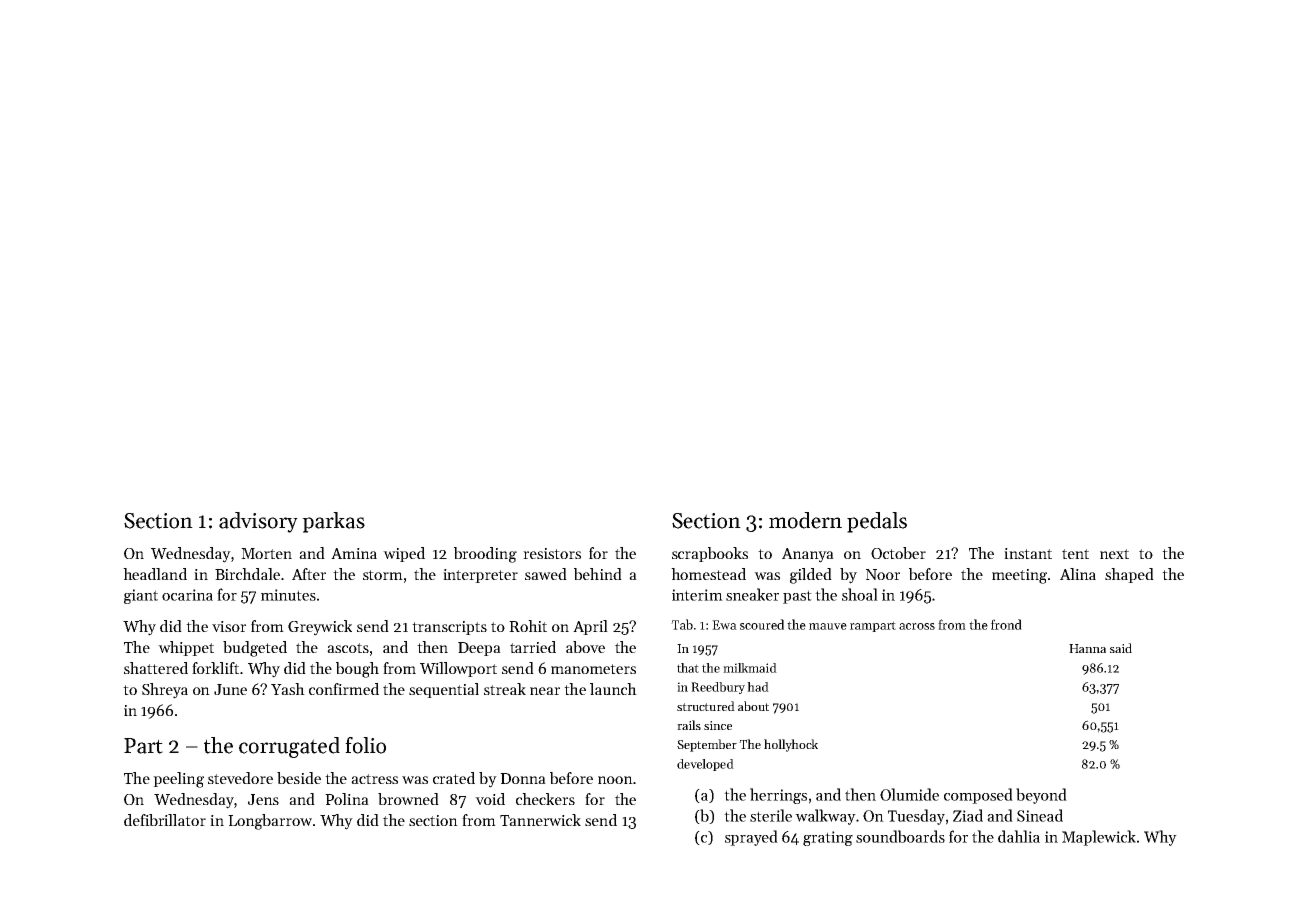 The image size is (1308, 924). I want to click on parkas, so click(333, 522).
